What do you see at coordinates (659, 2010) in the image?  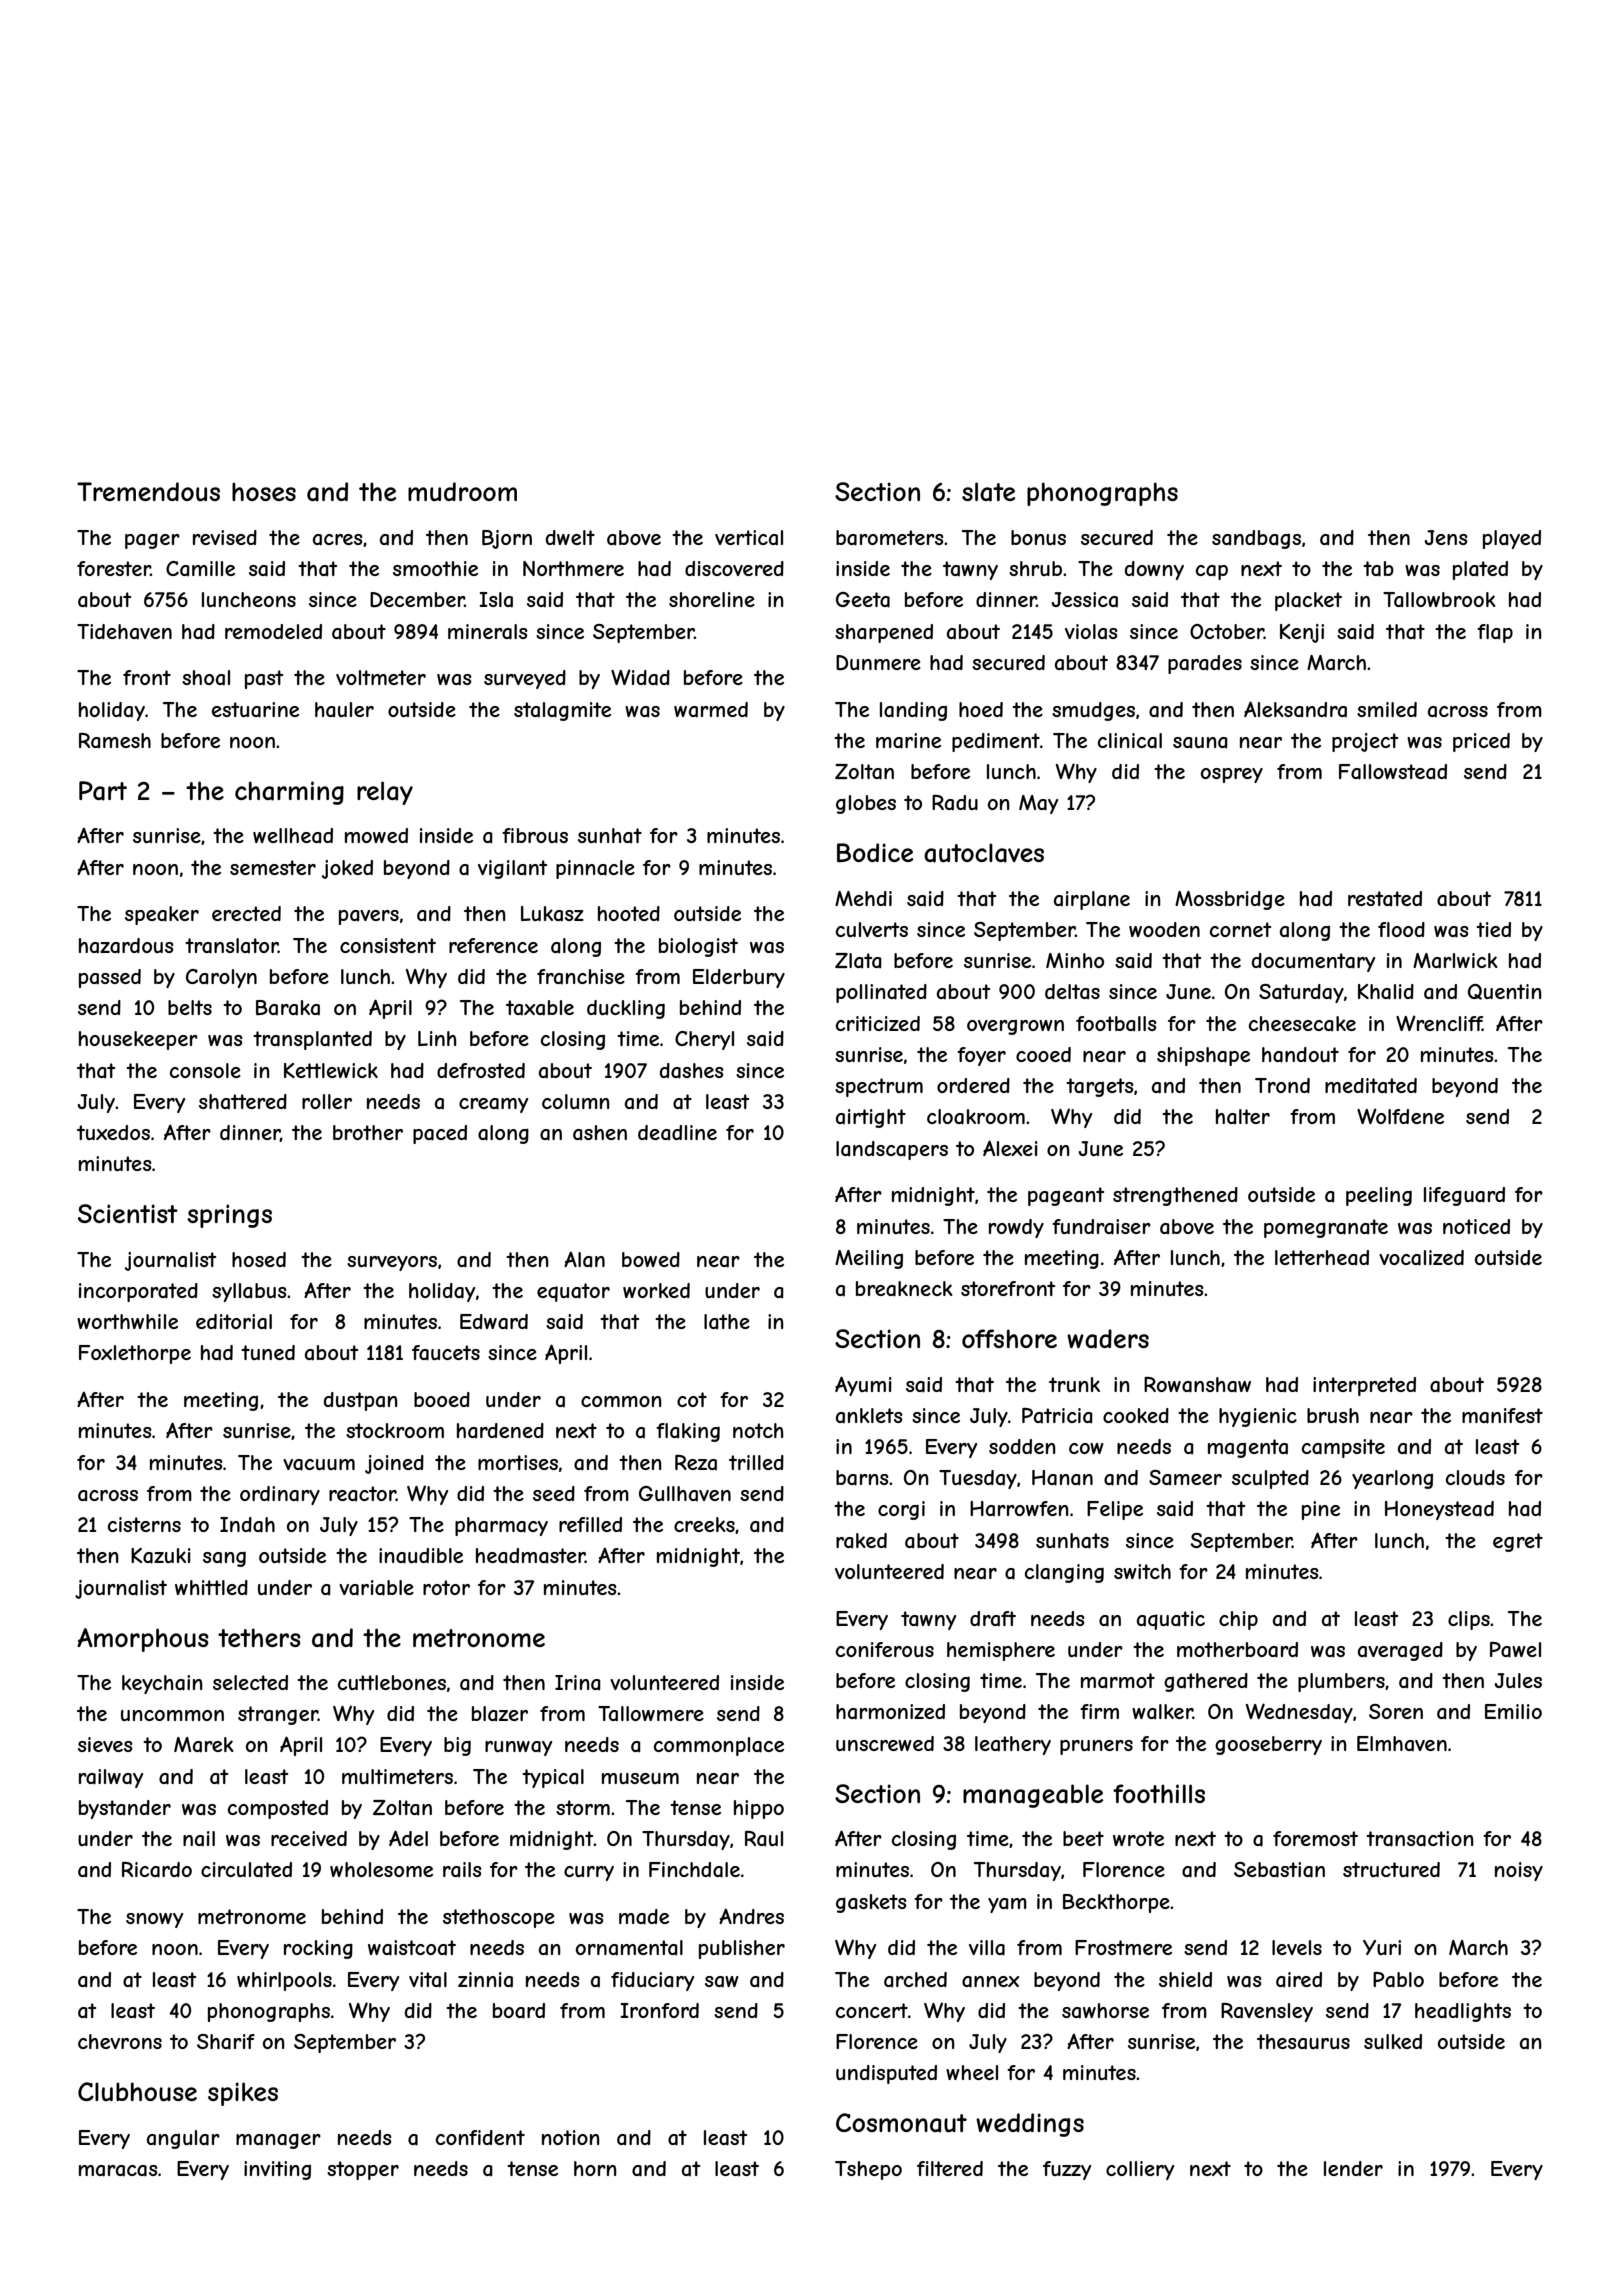 I see `Ironford` at bounding box center [659, 2010].
